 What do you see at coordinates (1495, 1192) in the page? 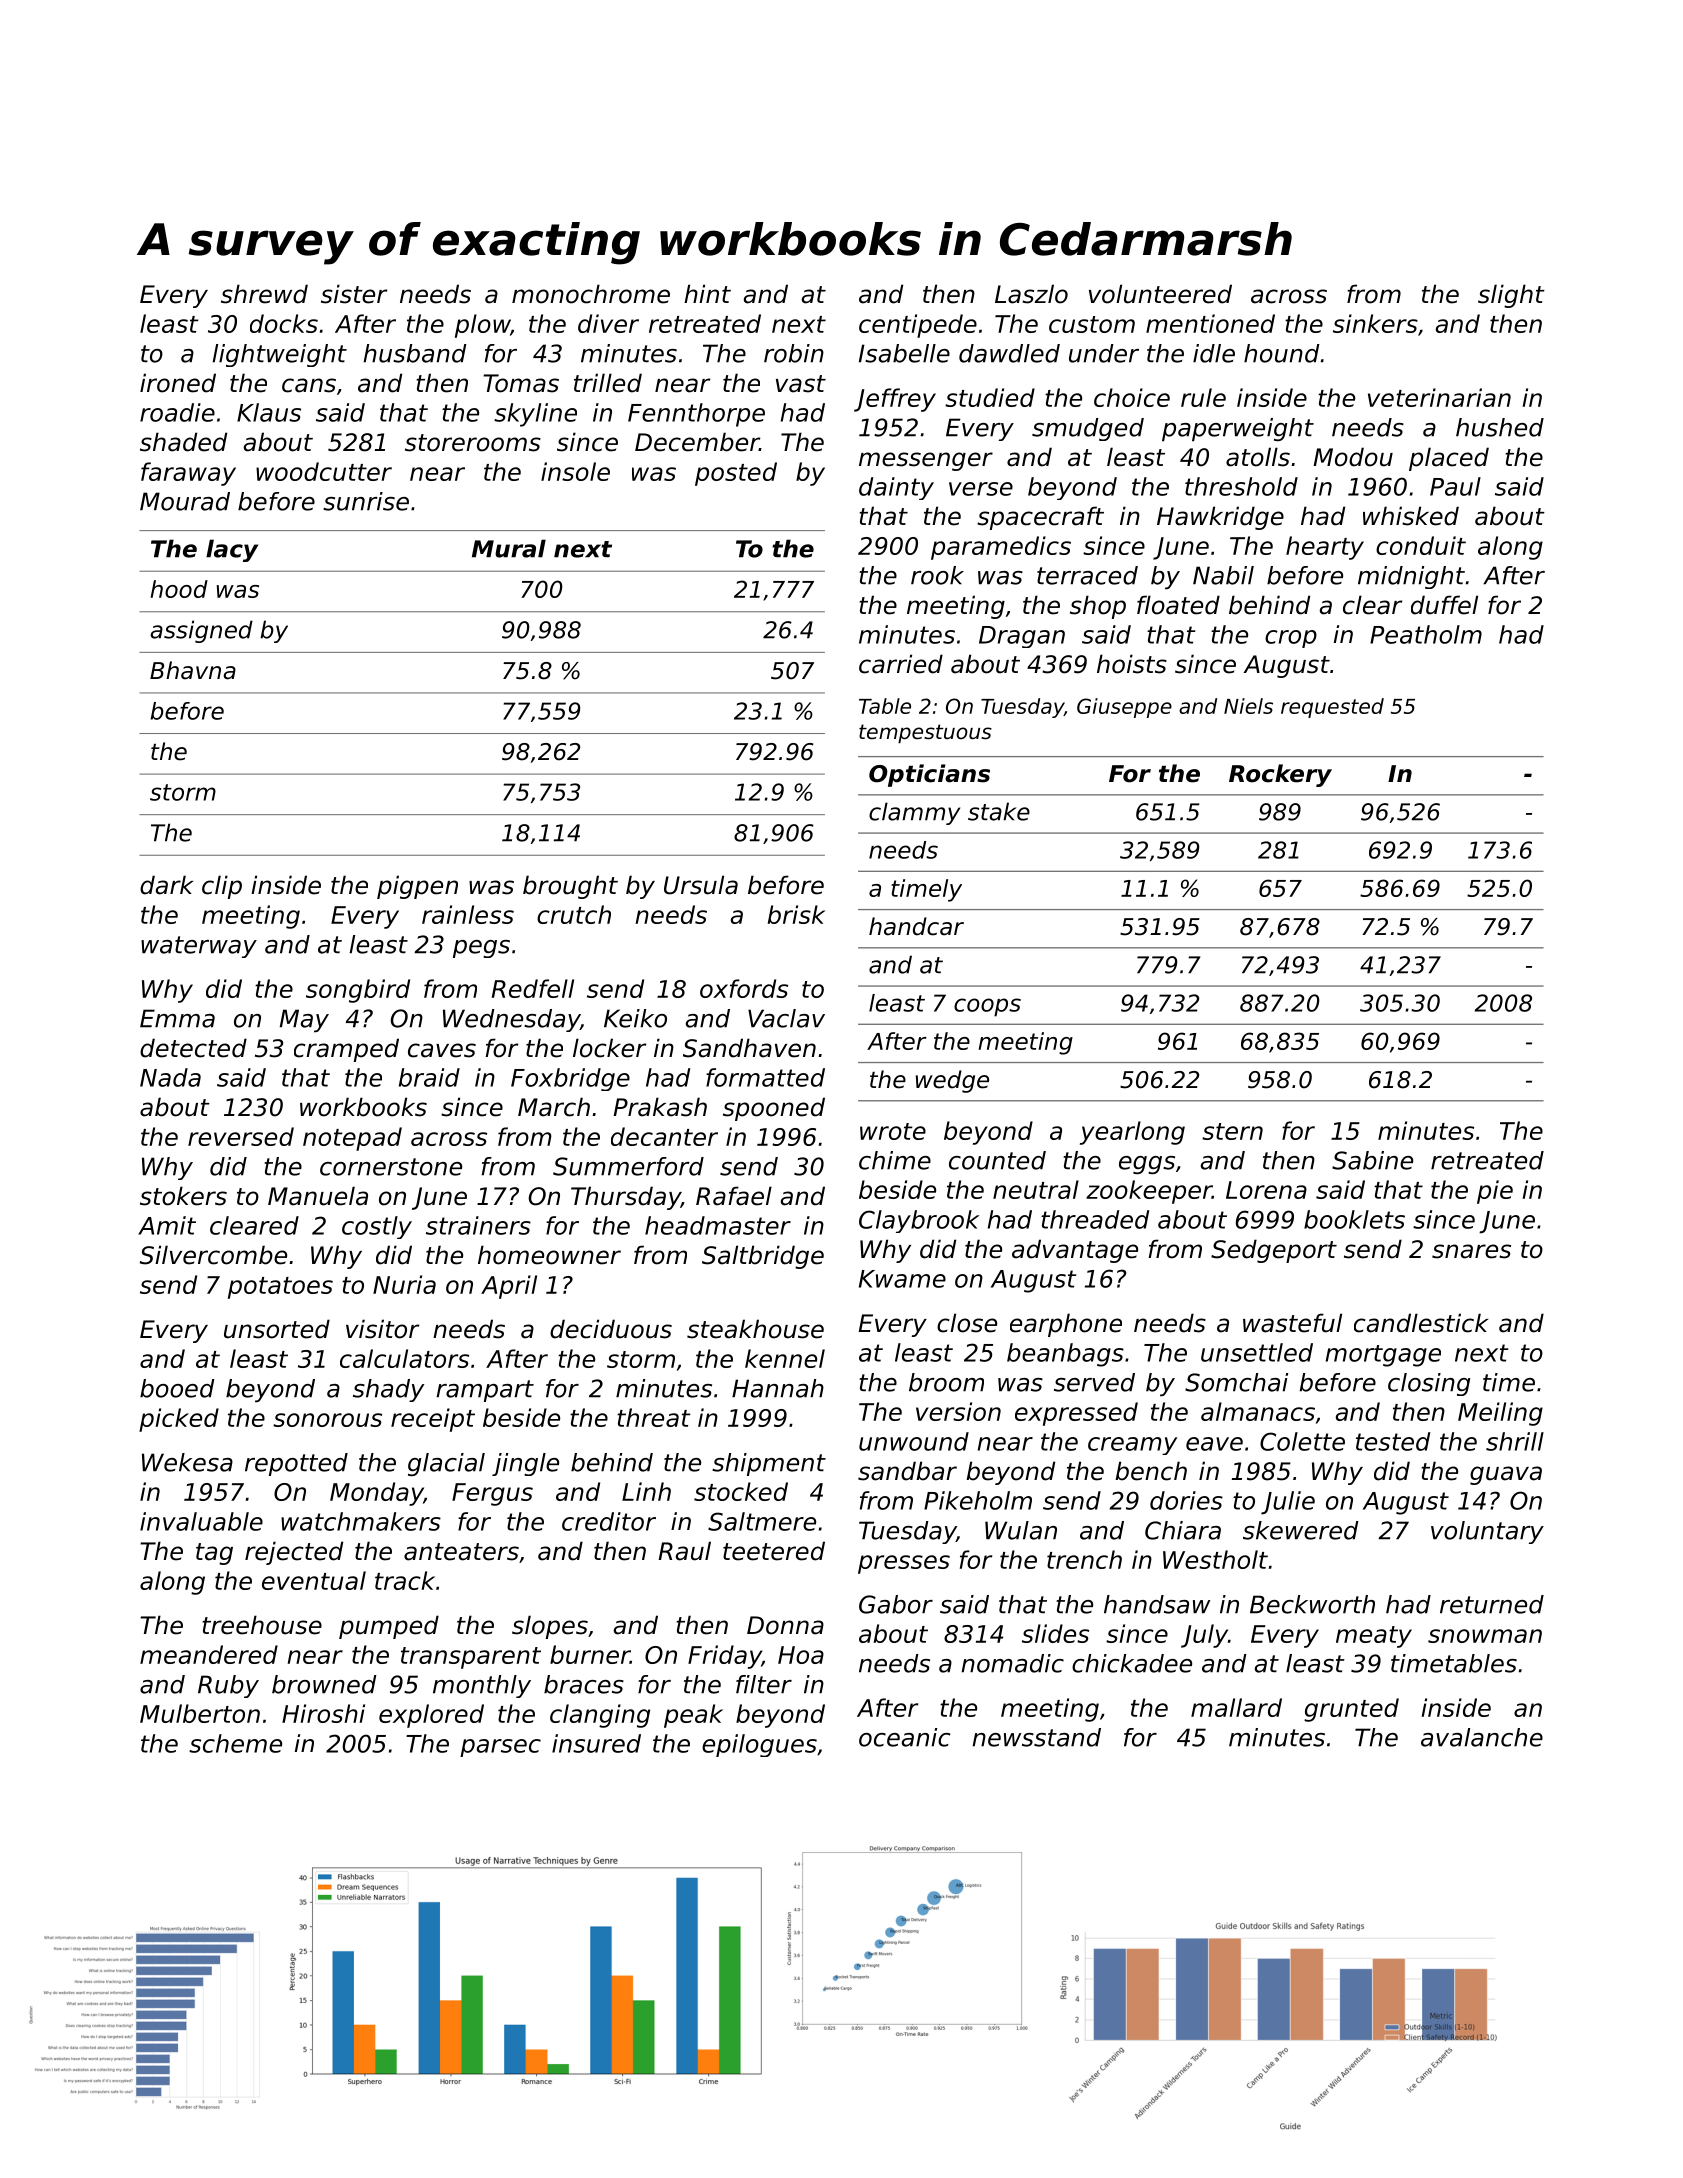
I see `pie` at bounding box center [1495, 1192].
